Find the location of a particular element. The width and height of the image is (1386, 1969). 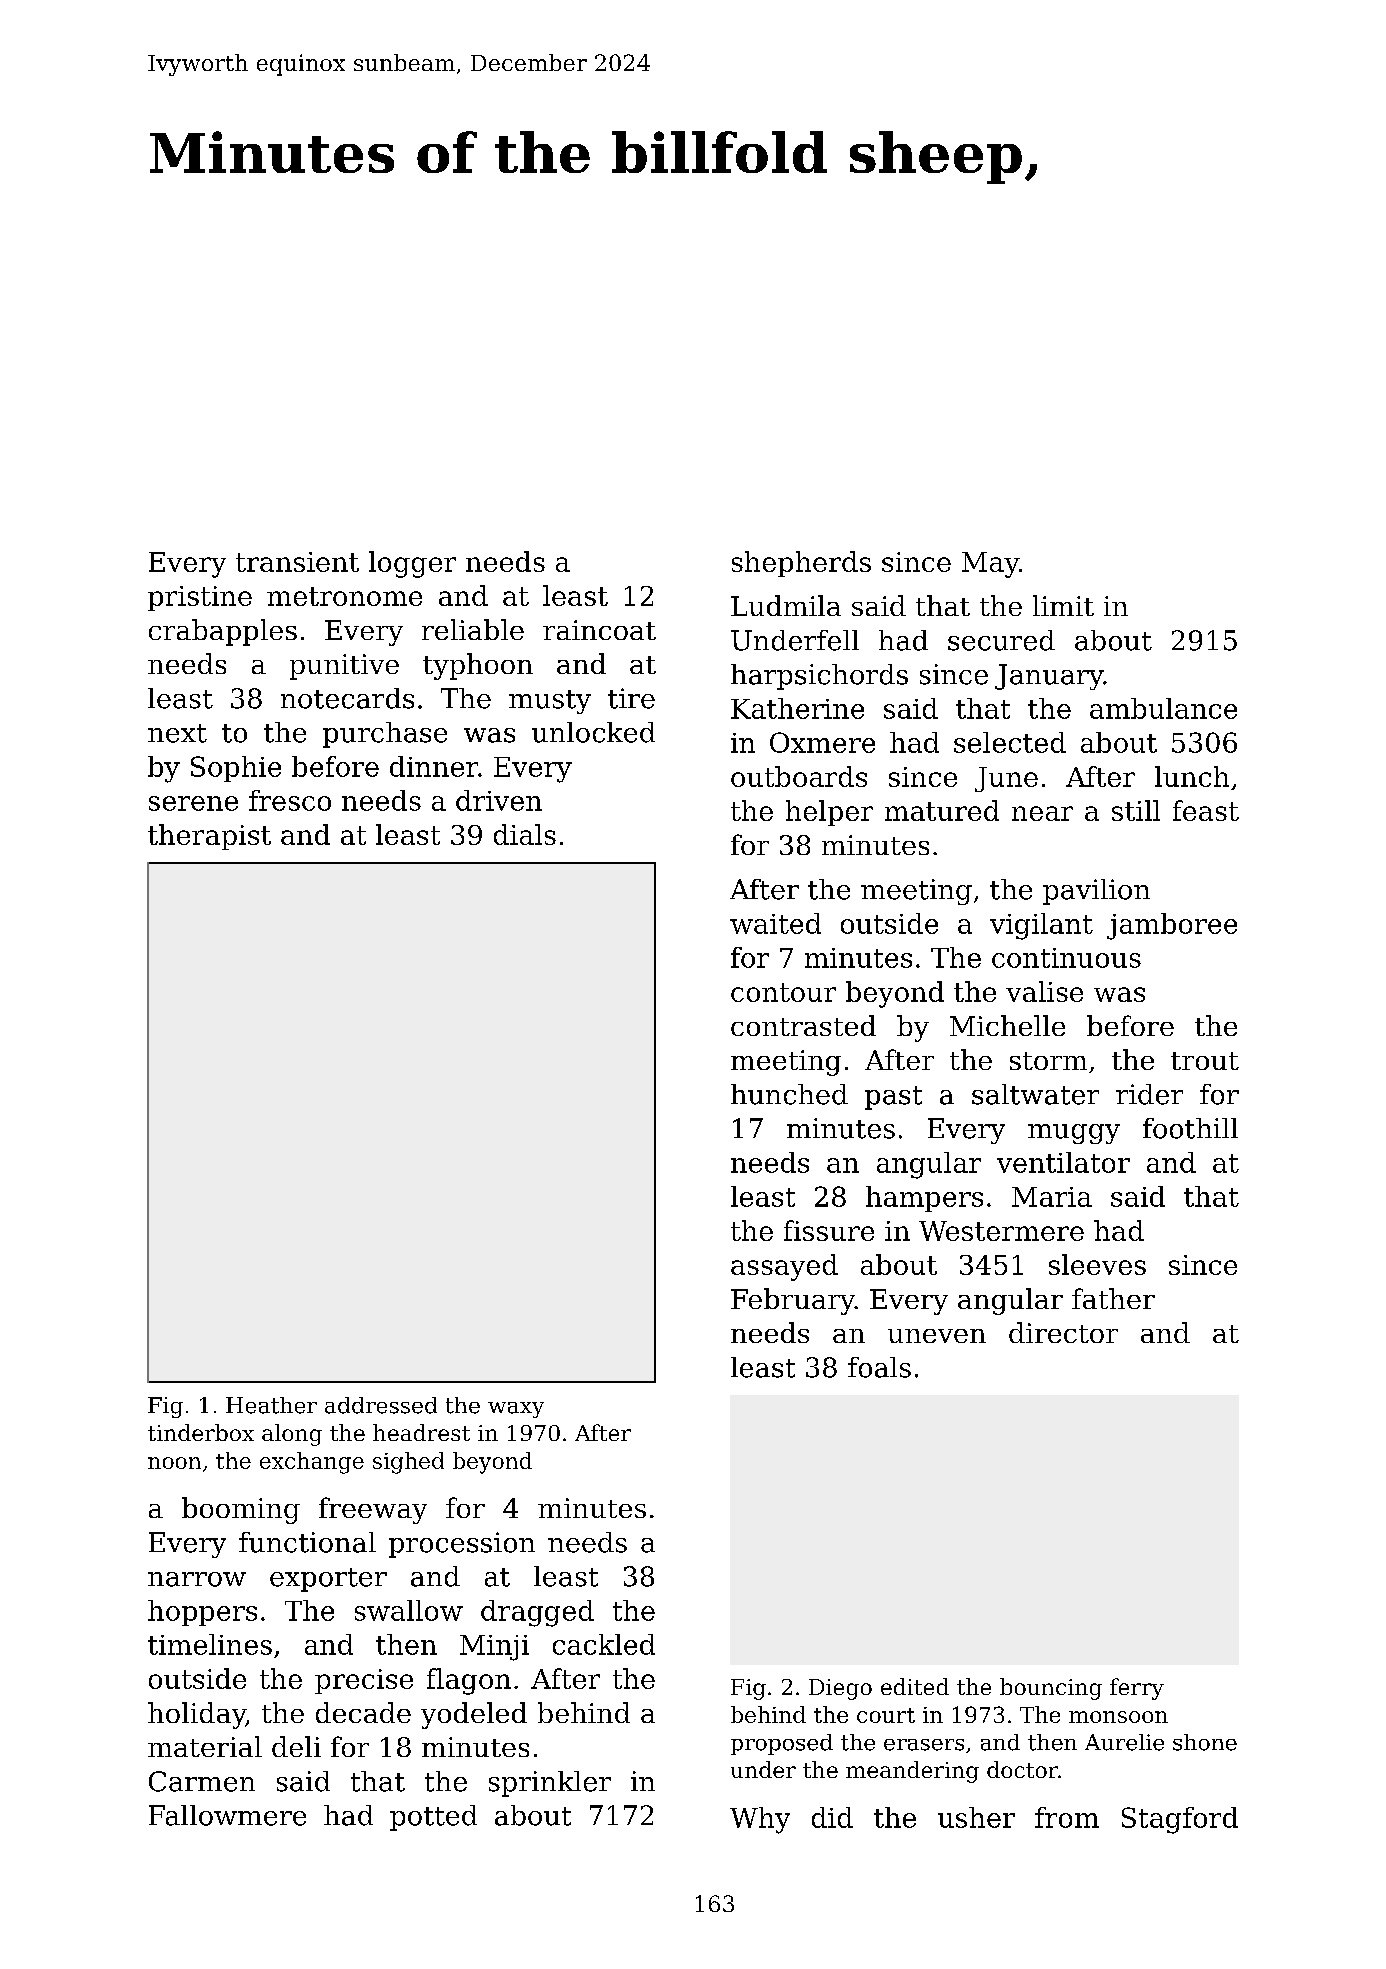

Michelle is located at coordinates (1007, 1025).
